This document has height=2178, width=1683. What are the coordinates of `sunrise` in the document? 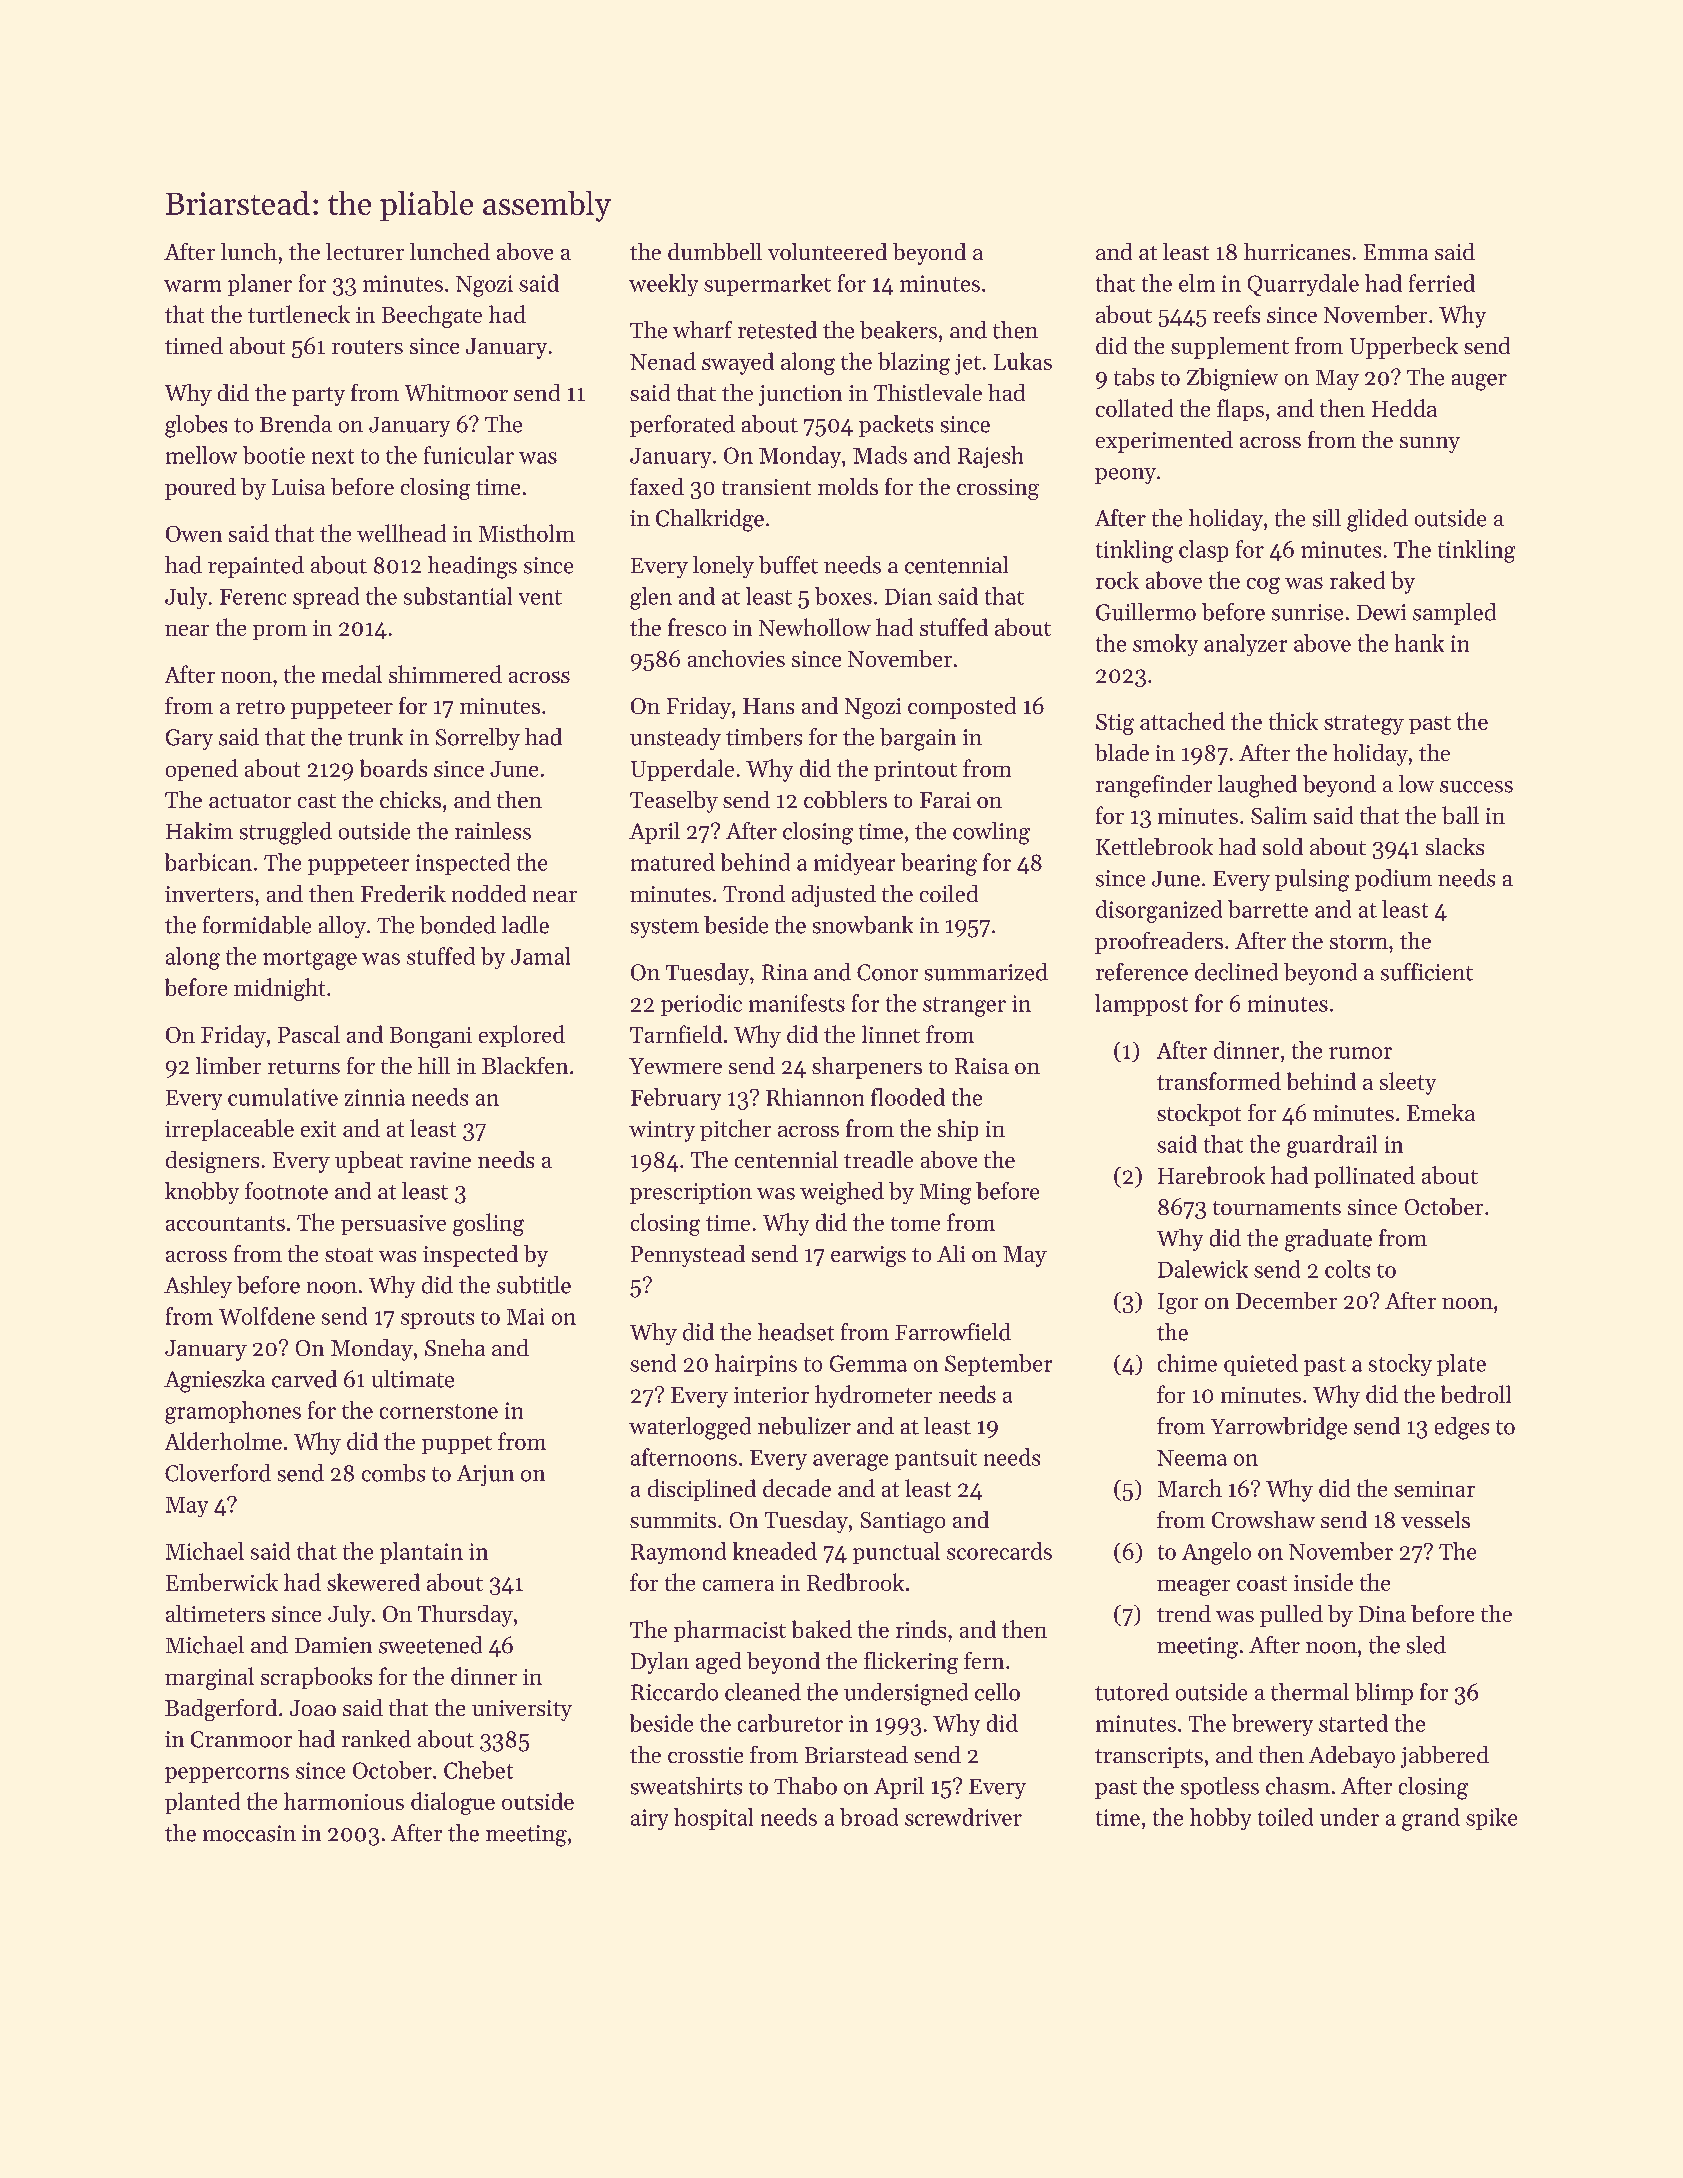 It's located at (1307, 612).
